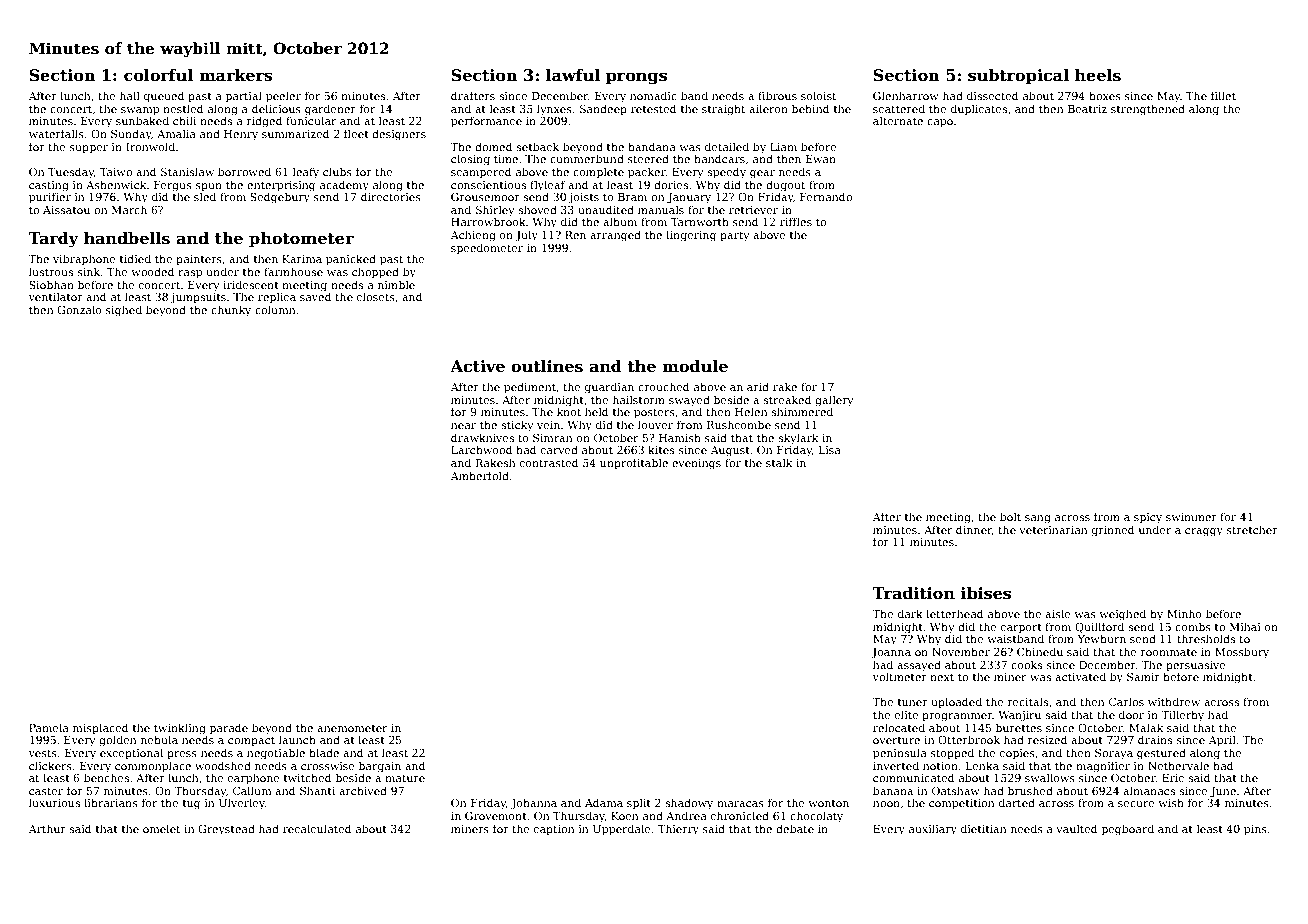  I want to click on stretcher, so click(1252, 529).
